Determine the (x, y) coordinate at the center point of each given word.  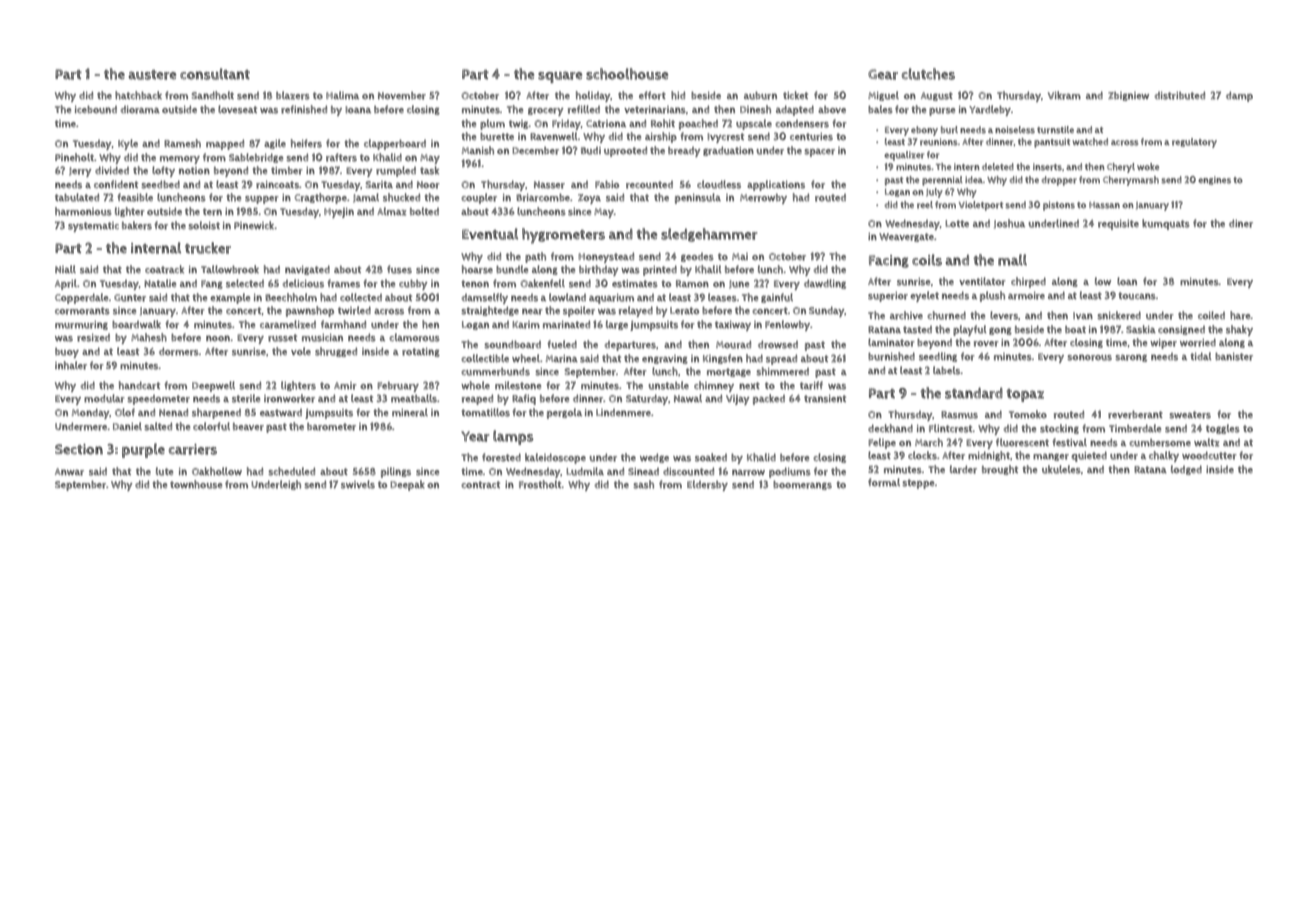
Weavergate (906, 237)
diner (1241, 223)
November (402, 96)
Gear (883, 74)
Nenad (173, 412)
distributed (1180, 95)
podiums (790, 472)
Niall (65, 269)
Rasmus (959, 415)
